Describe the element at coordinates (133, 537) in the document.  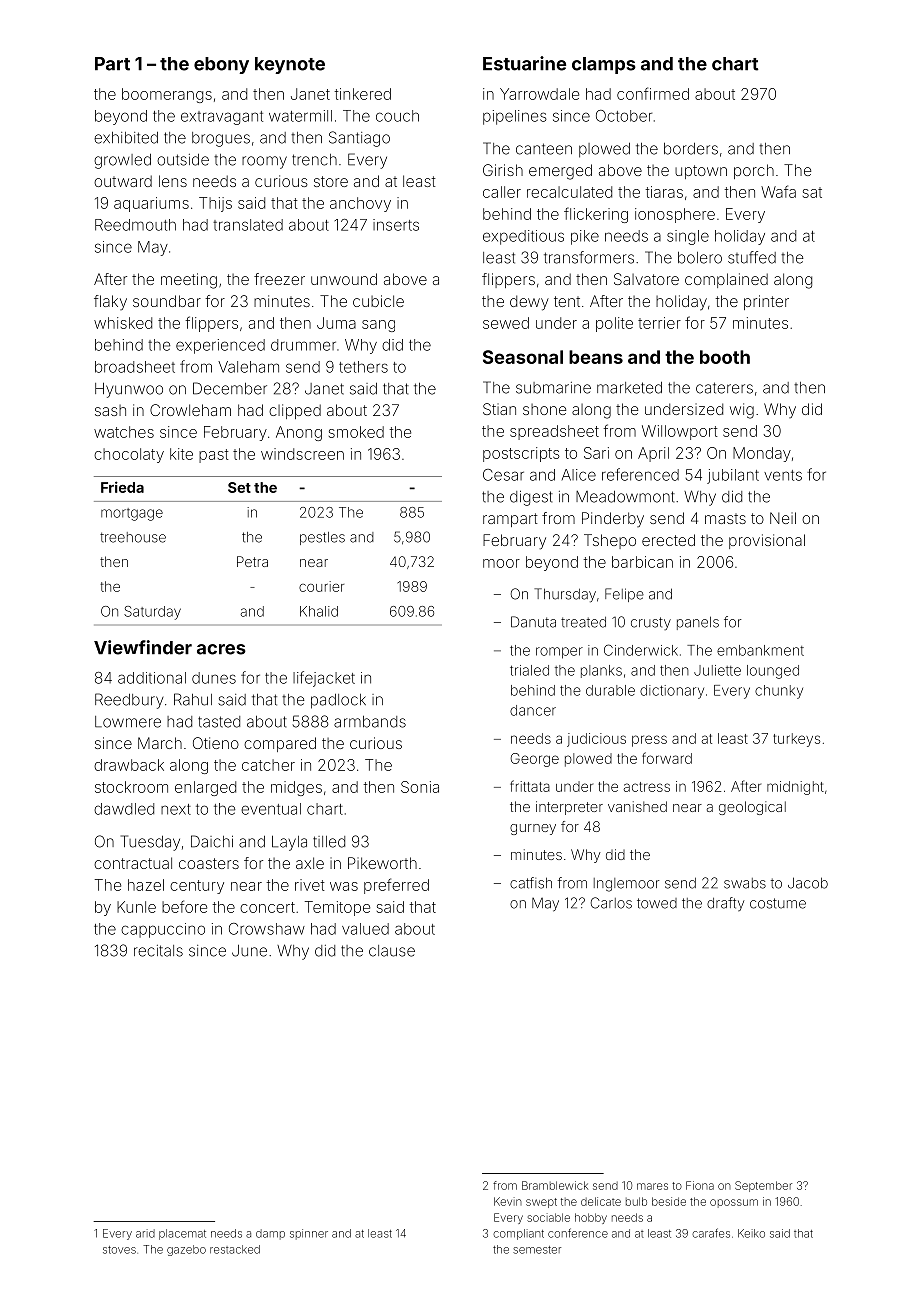
I see `treehouse` at that location.
